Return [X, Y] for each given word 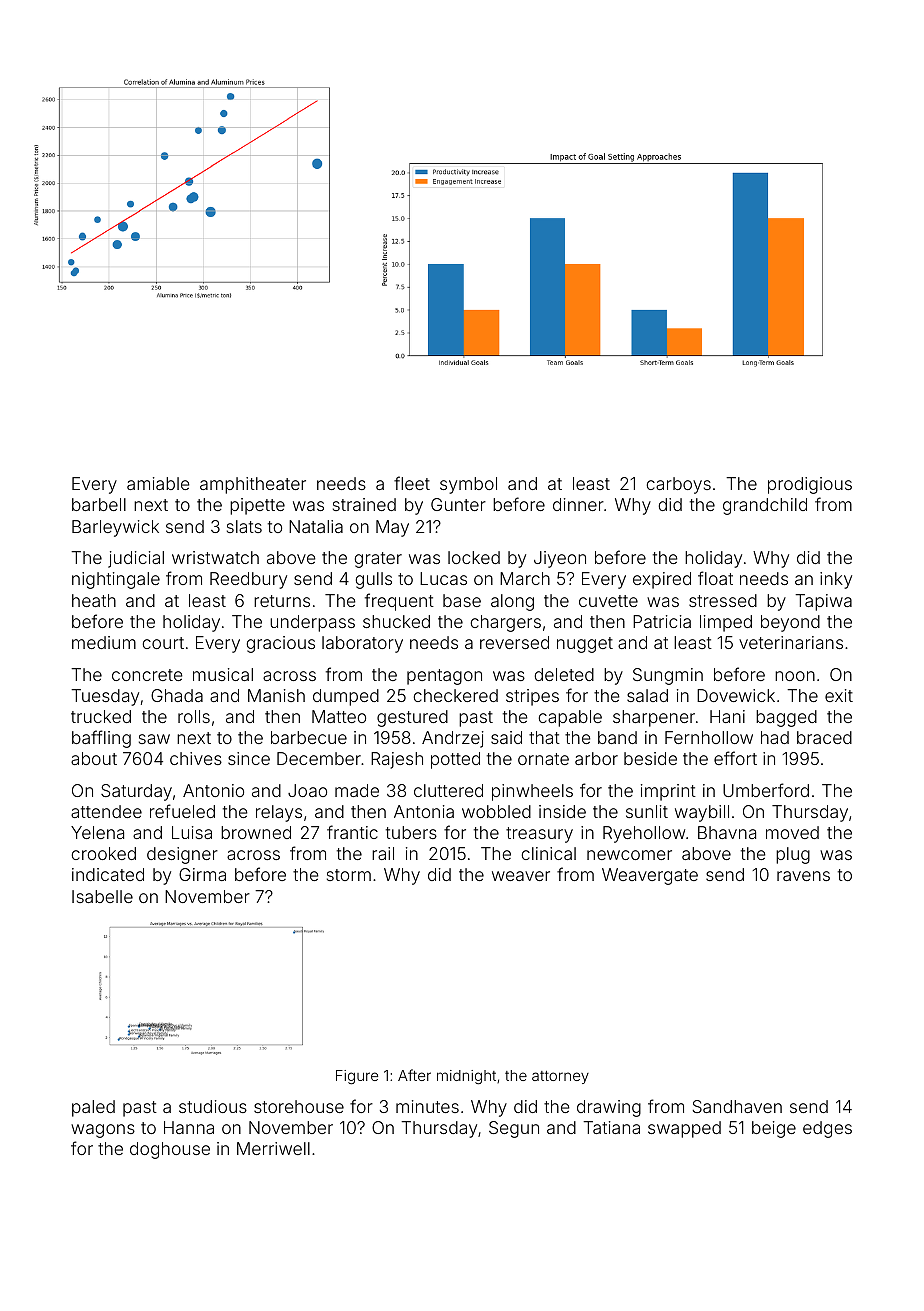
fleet [412, 483]
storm [349, 875]
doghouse [170, 1150]
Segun [514, 1129]
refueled [182, 811]
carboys [678, 485]
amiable [158, 483]
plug [793, 855]
